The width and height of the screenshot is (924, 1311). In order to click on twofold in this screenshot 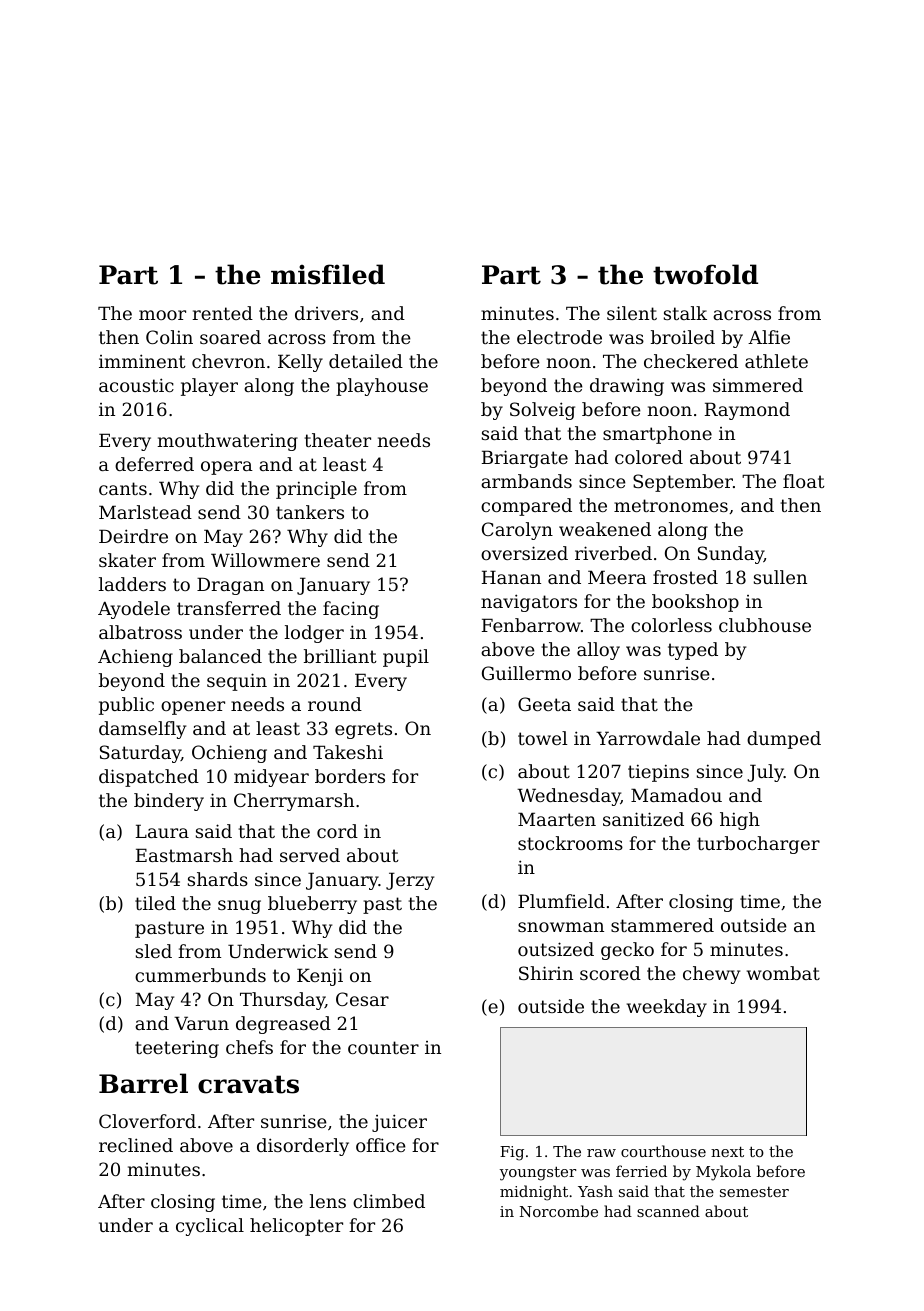, I will do `click(705, 274)`.
